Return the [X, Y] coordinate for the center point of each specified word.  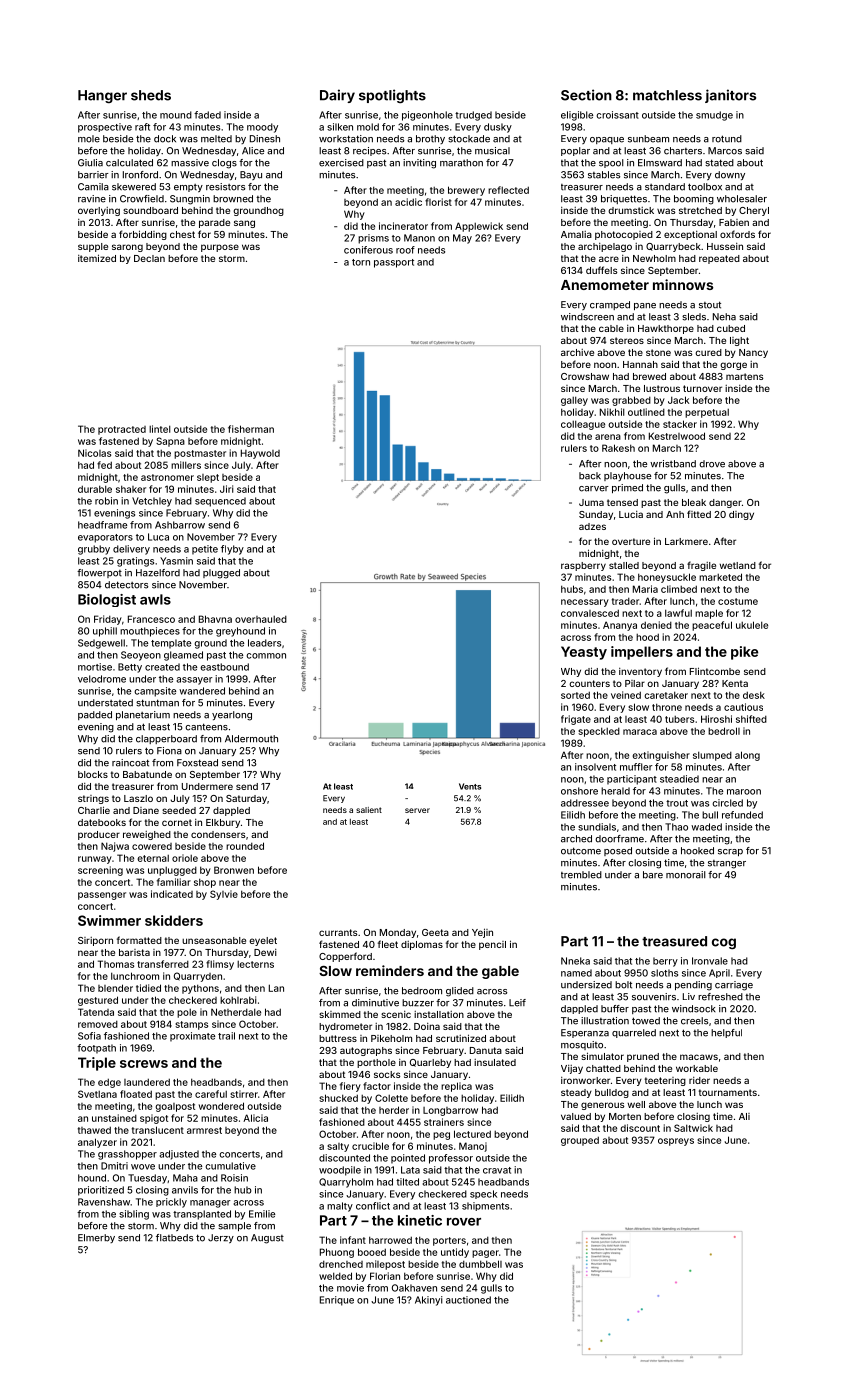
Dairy [337, 96]
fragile [701, 566]
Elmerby [96, 1238]
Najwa [115, 847]
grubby [94, 550]
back [590, 476]
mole [89, 139]
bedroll [724, 731]
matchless [667, 95]
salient [369, 810]
